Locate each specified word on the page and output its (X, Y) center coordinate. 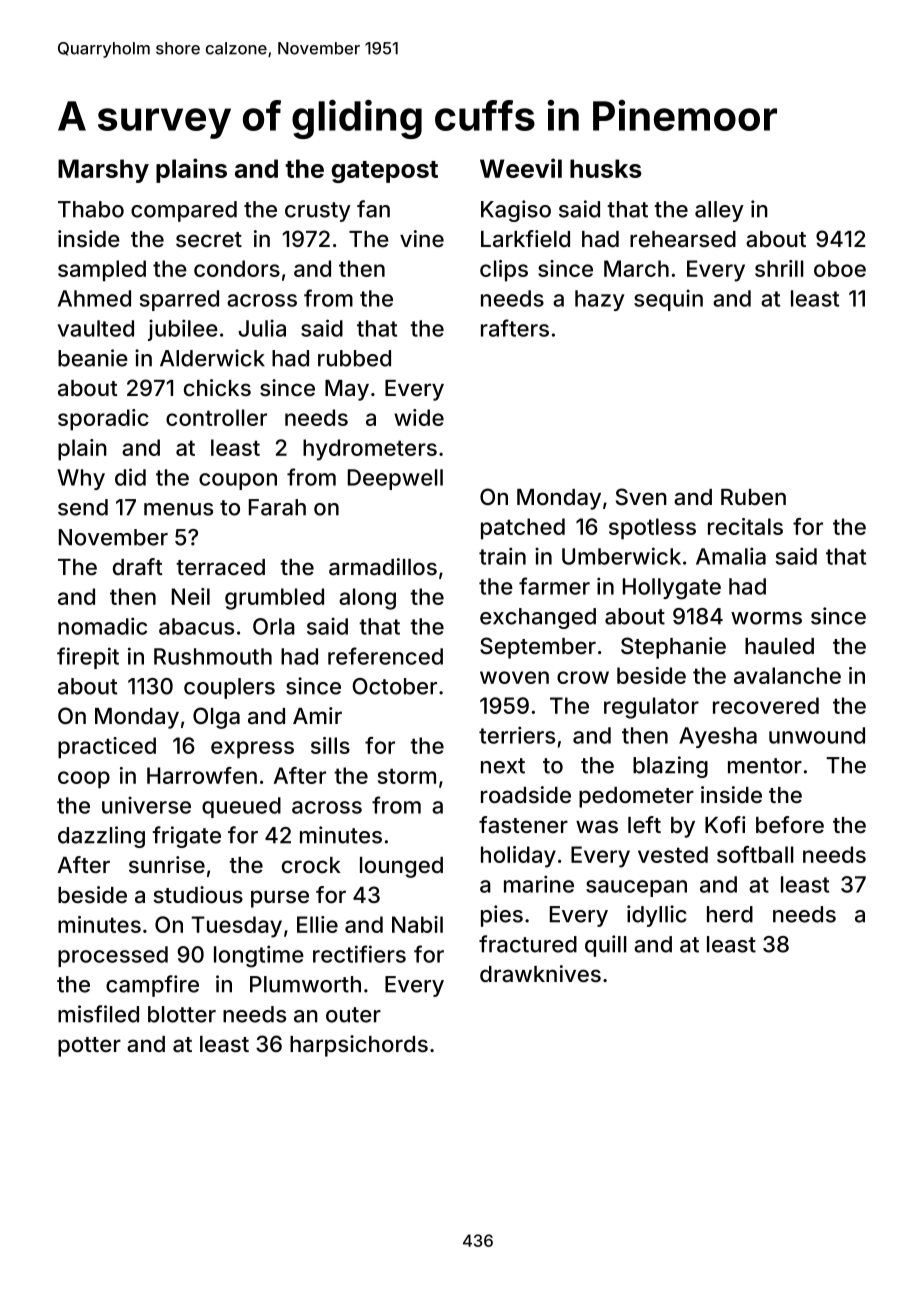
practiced (107, 748)
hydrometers (370, 450)
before (790, 824)
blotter (182, 1014)
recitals (745, 526)
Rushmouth (213, 656)
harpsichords (359, 1046)
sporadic (103, 420)
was (597, 827)
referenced (385, 656)
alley (719, 211)
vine (422, 238)
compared (184, 211)
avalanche (787, 675)
